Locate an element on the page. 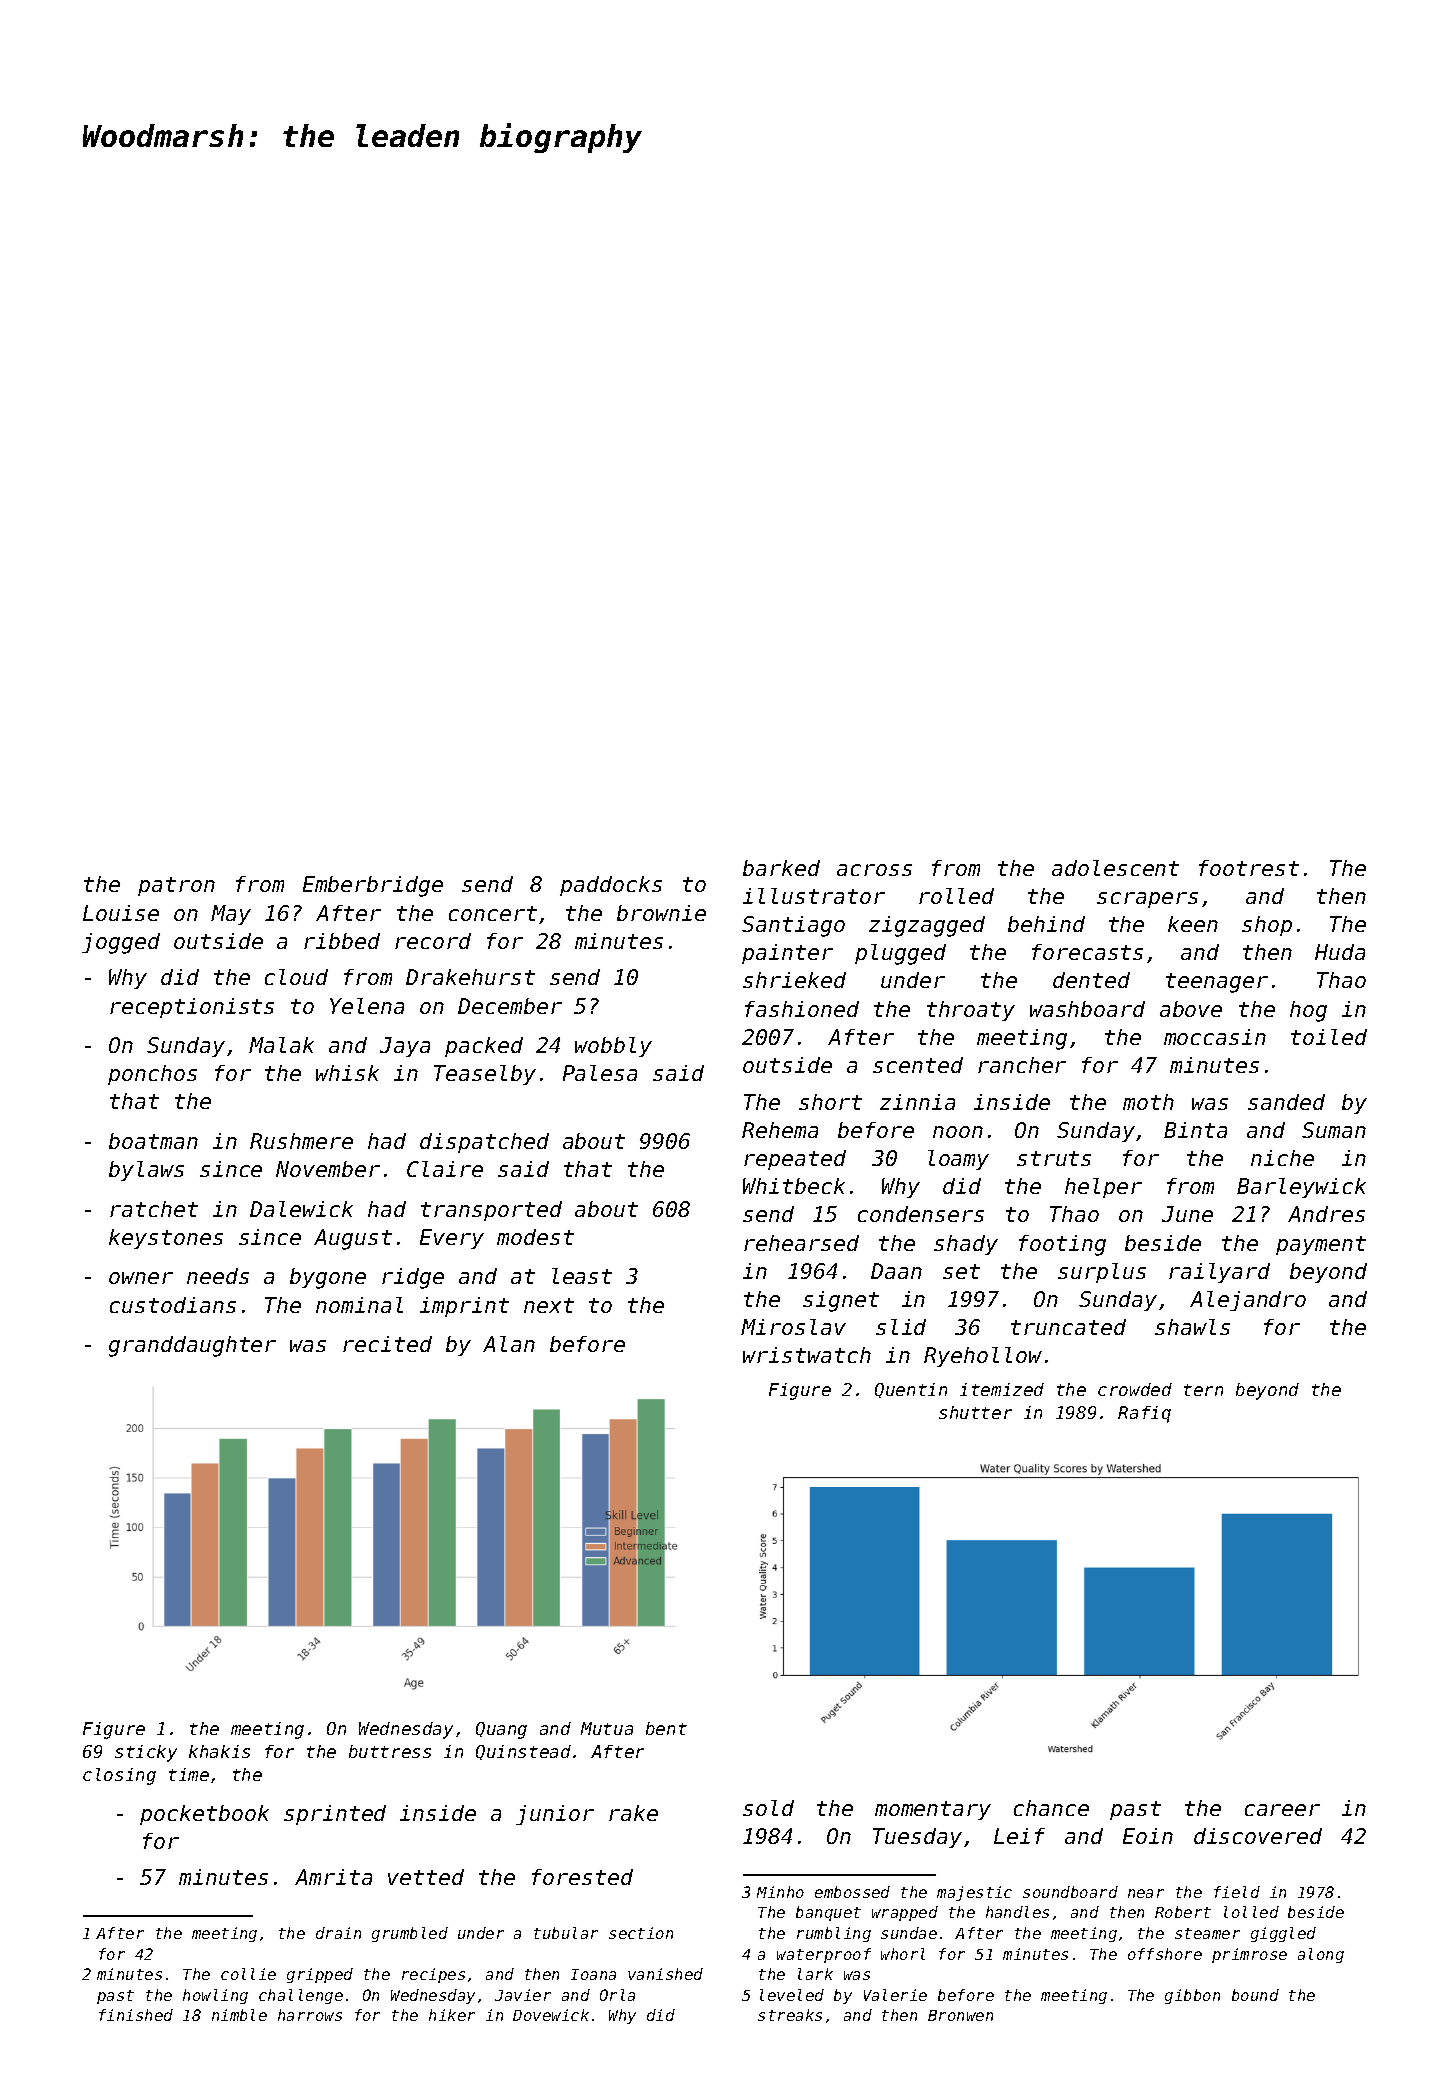 The image size is (1450, 2100). streaks is located at coordinates (790, 2015).
